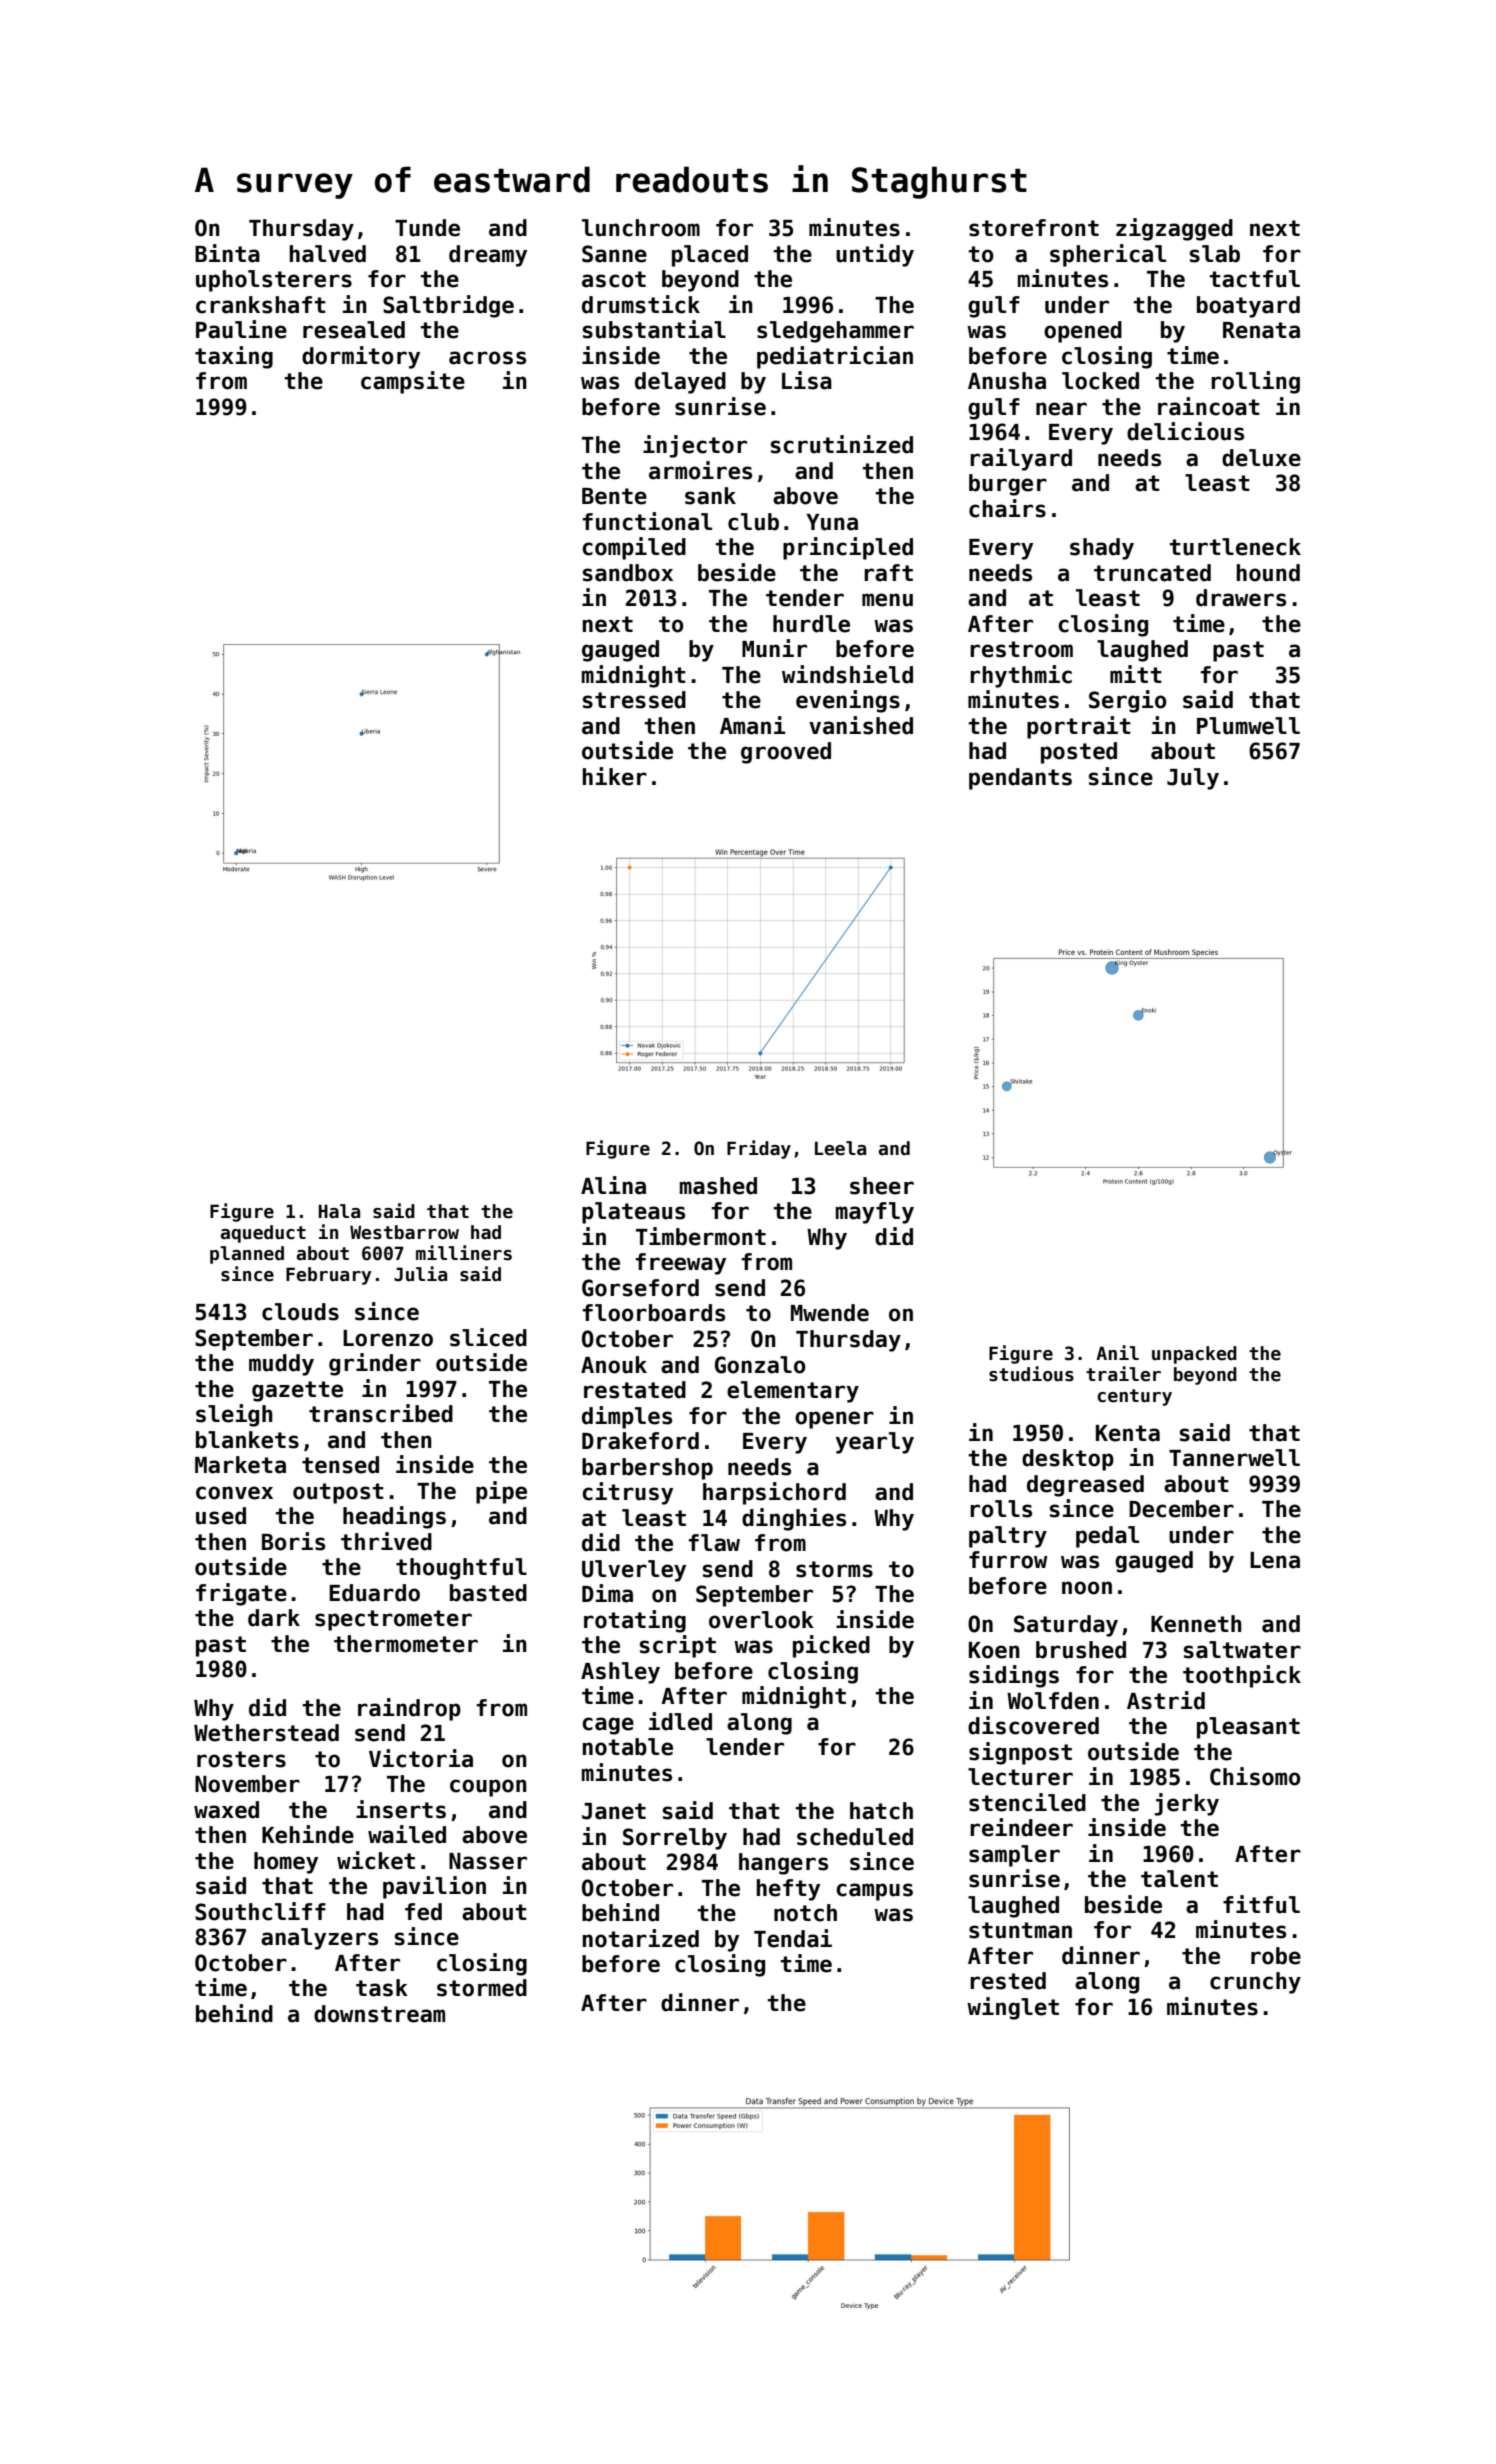 The width and height of the screenshot is (1496, 2464). What do you see at coordinates (427, 228) in the screenshot?
I see `Tunde` at bounding box center [427, 228].
